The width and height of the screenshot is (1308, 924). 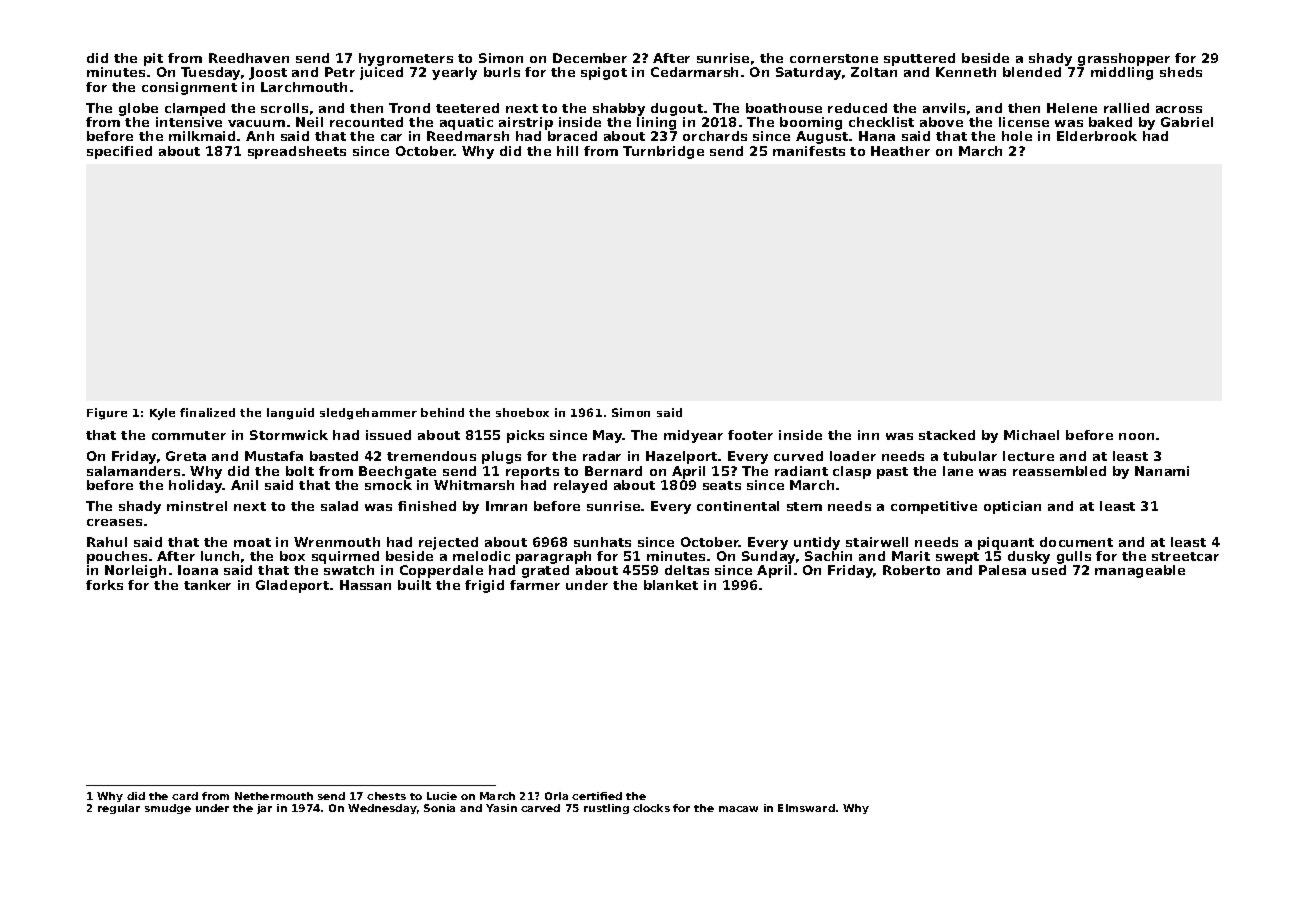 What do you see at coordinates (467, 108) in the screenshot?
I see `teetered` at bounding box center [467, 108].
